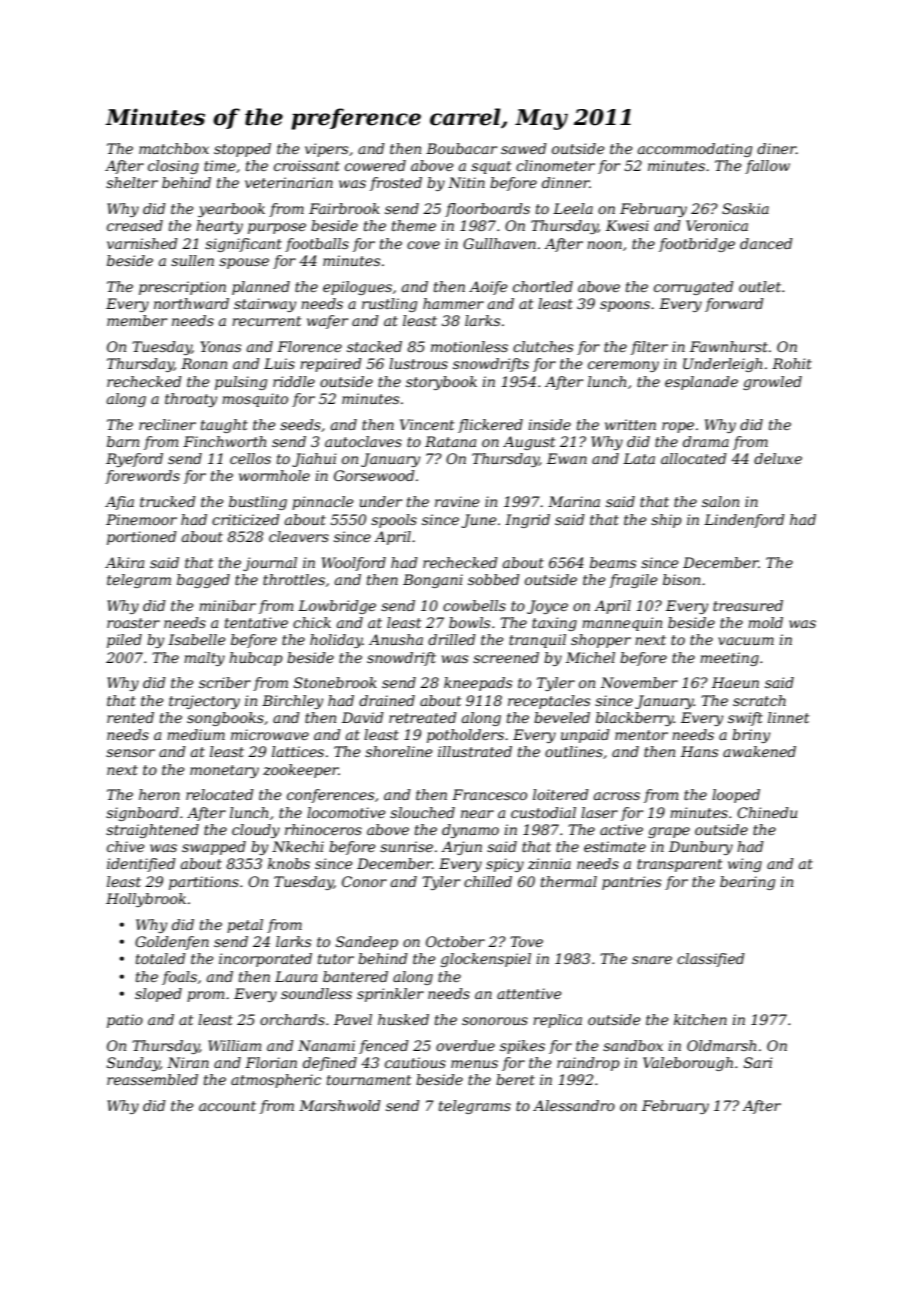  Describe the element at coordinates (220, 165) in the image. I see `time` at that location.
